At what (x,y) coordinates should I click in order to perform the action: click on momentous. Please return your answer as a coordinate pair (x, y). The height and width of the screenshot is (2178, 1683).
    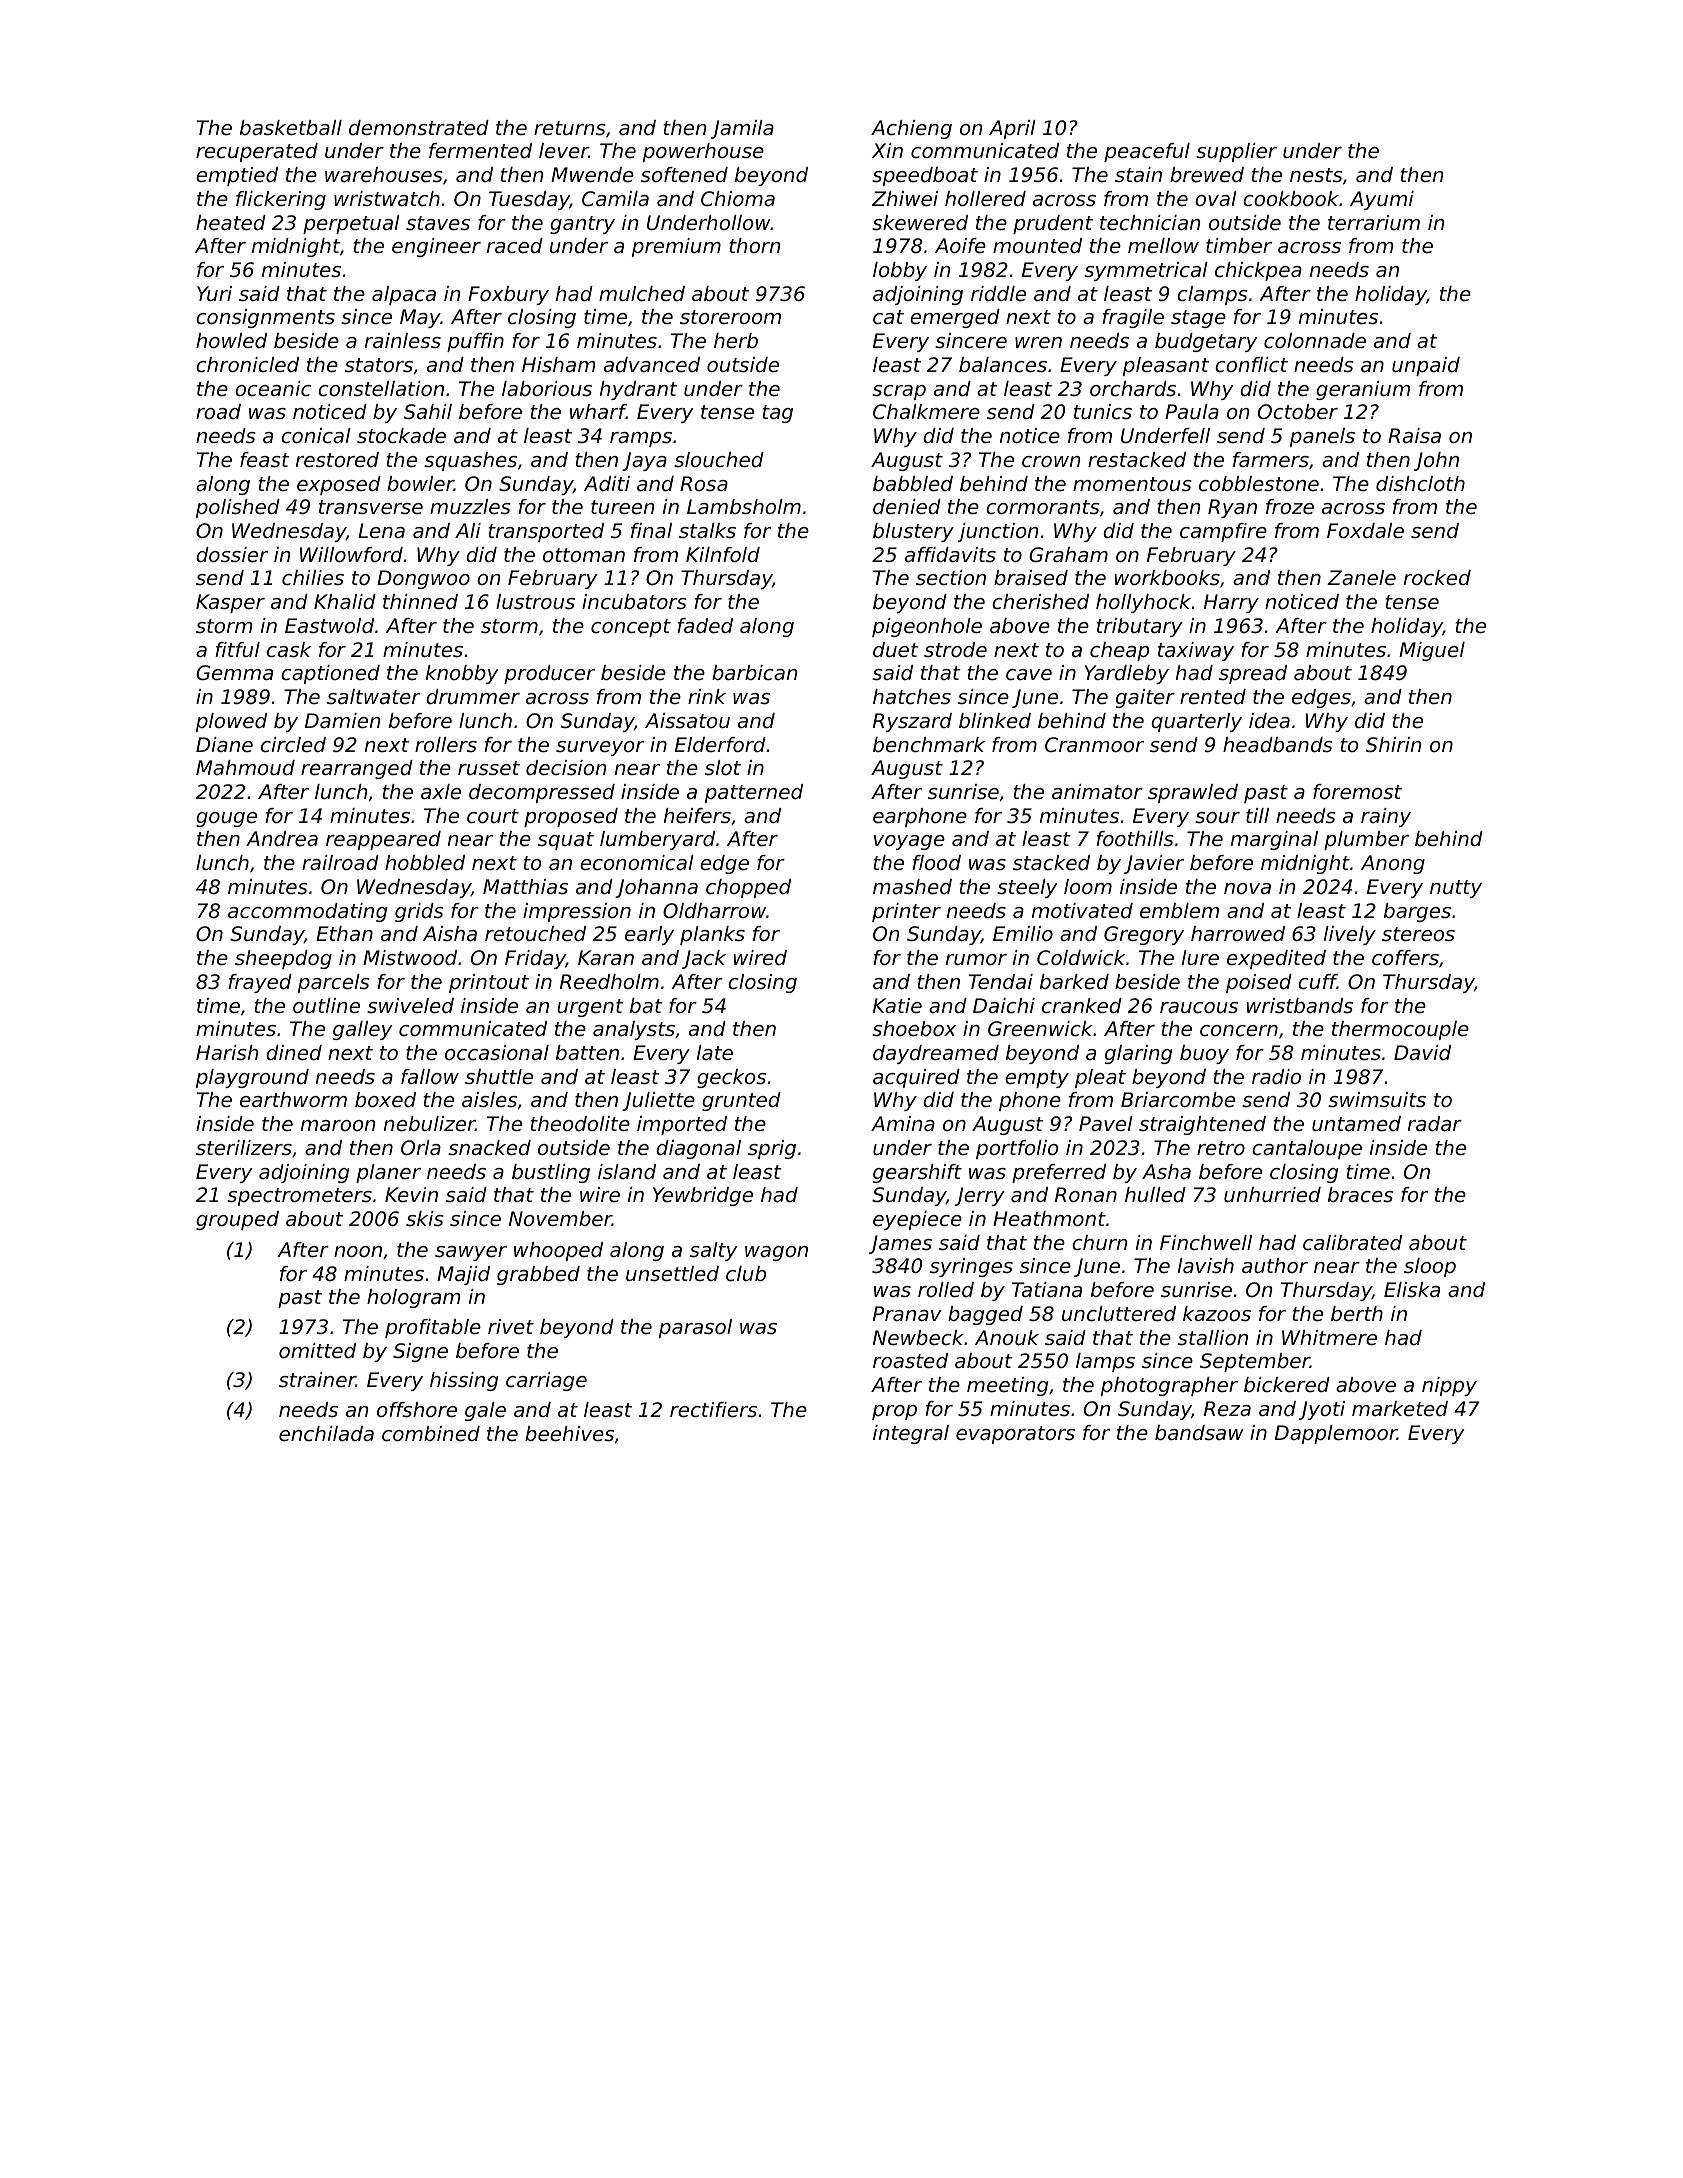
    Looking at the image, I should click on (1132, 484).
